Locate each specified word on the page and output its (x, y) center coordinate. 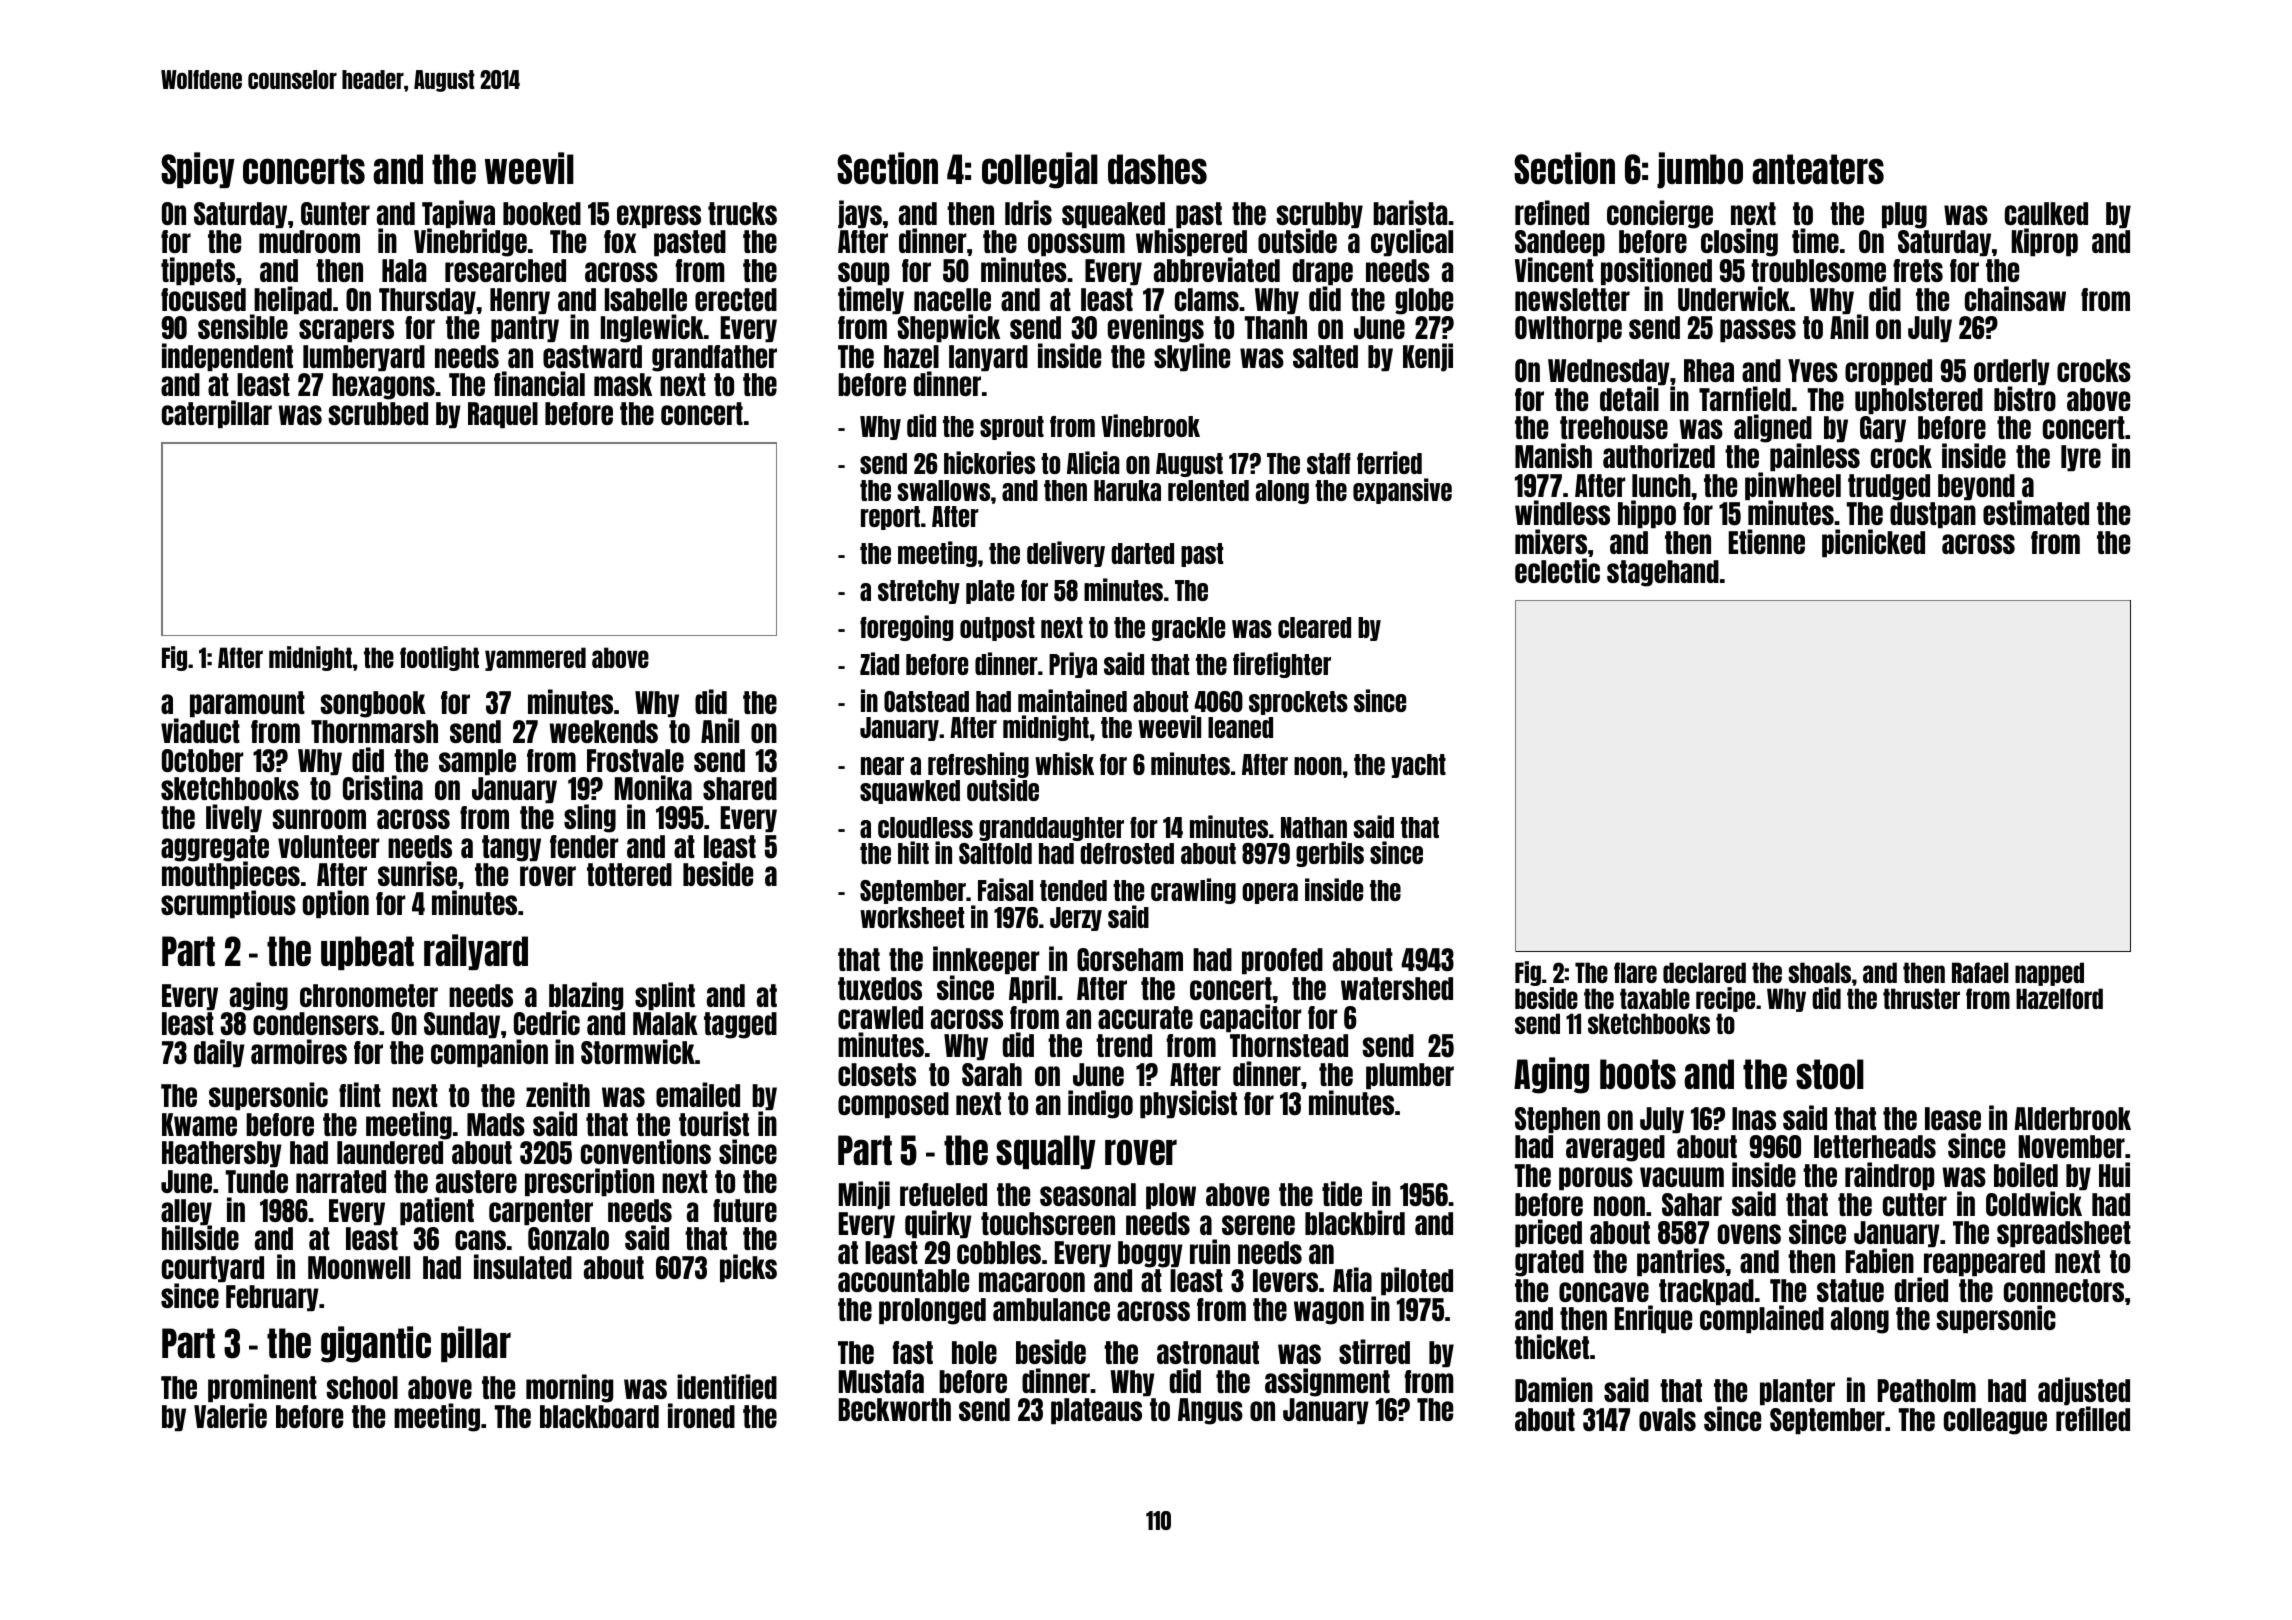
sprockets (1298, 703)
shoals (1819, 972)
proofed (1282, 961)
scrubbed (378, 413)
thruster (1921, 998)
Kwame (199, 1124)
